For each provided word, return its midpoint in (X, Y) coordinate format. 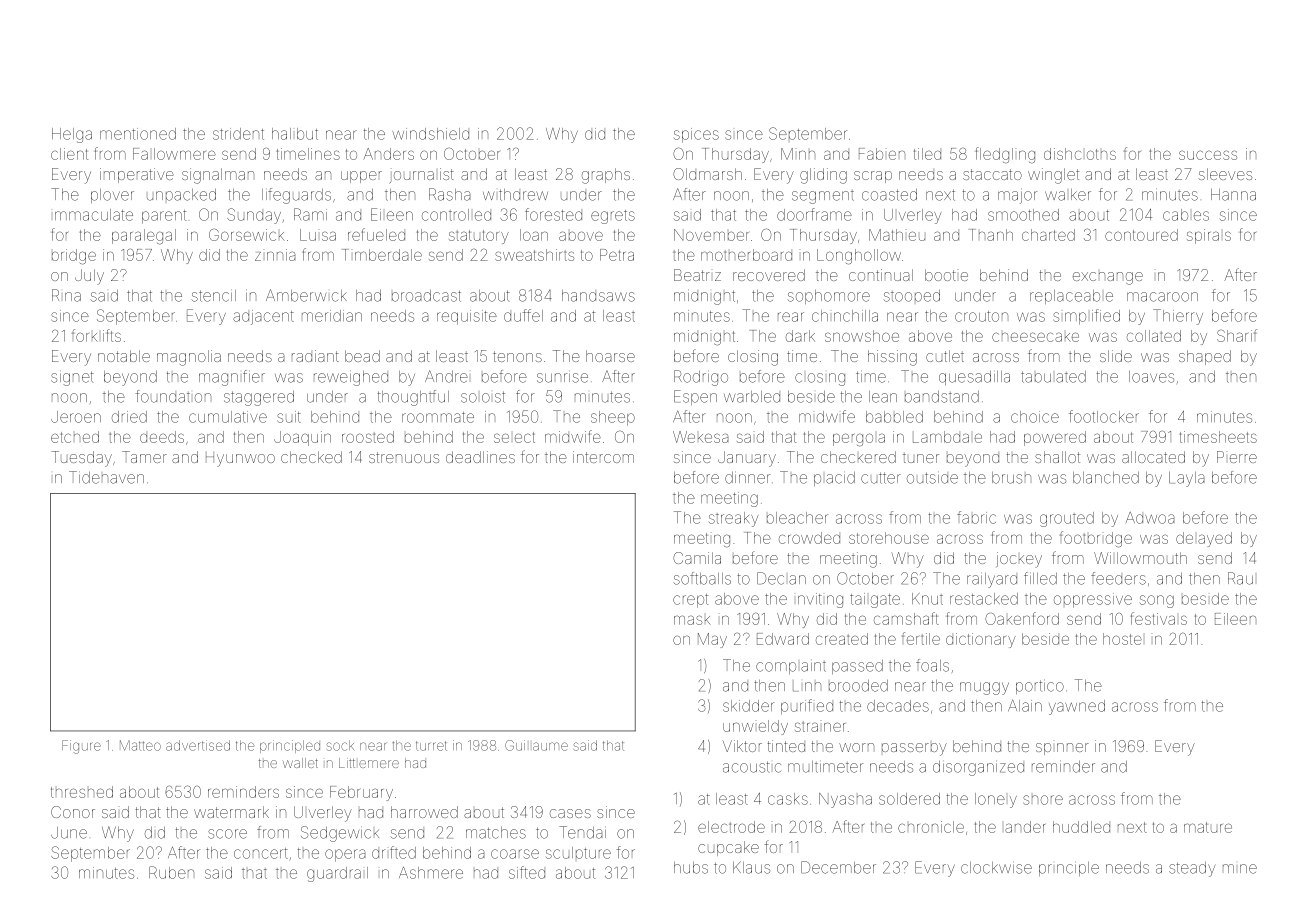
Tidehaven (106, 477)
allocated (1153, 457)
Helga (72, 135)
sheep (613, 418)
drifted (394, 852)
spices (696, 135)
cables (1186, 215)
